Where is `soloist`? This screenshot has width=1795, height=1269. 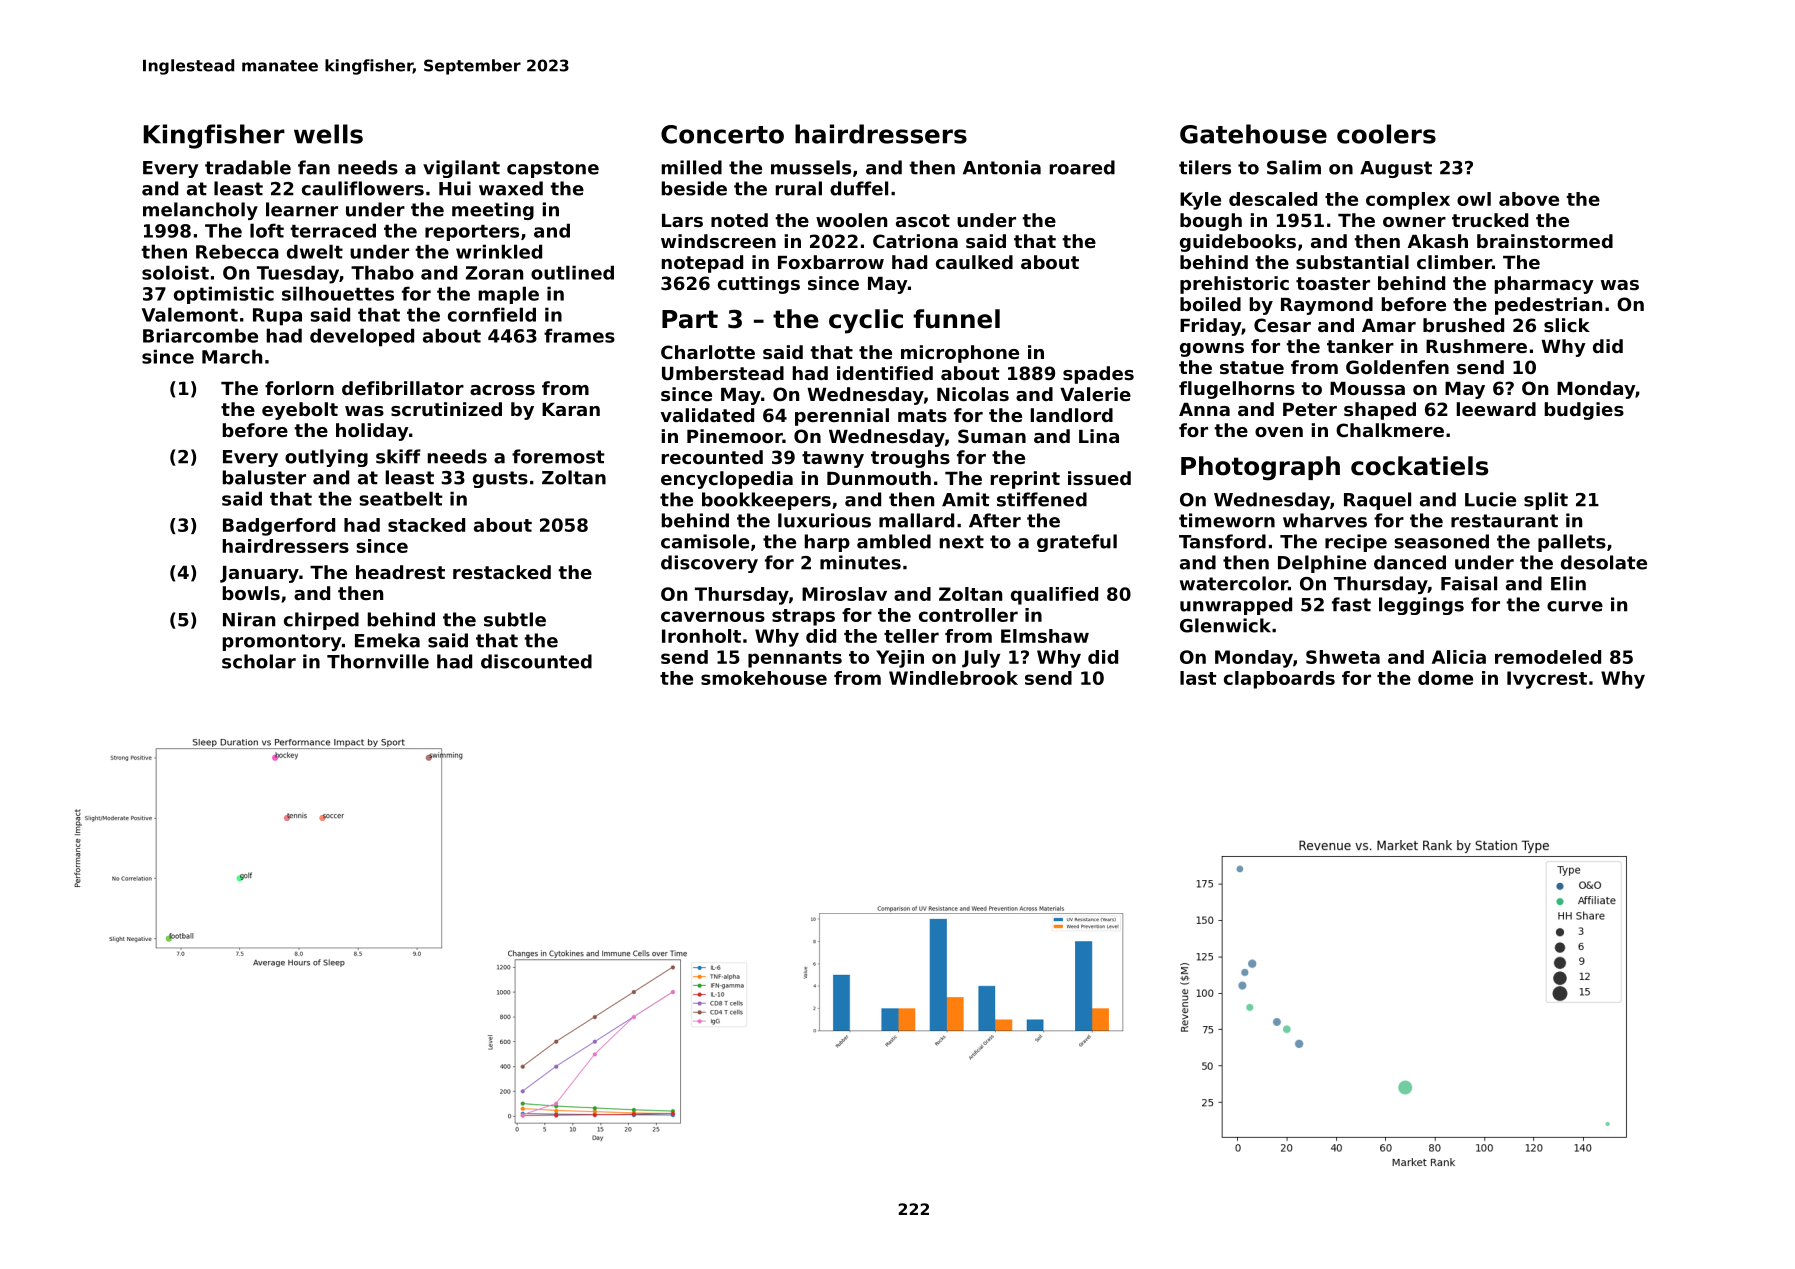 soloist is located at coordinates (175, 272).
